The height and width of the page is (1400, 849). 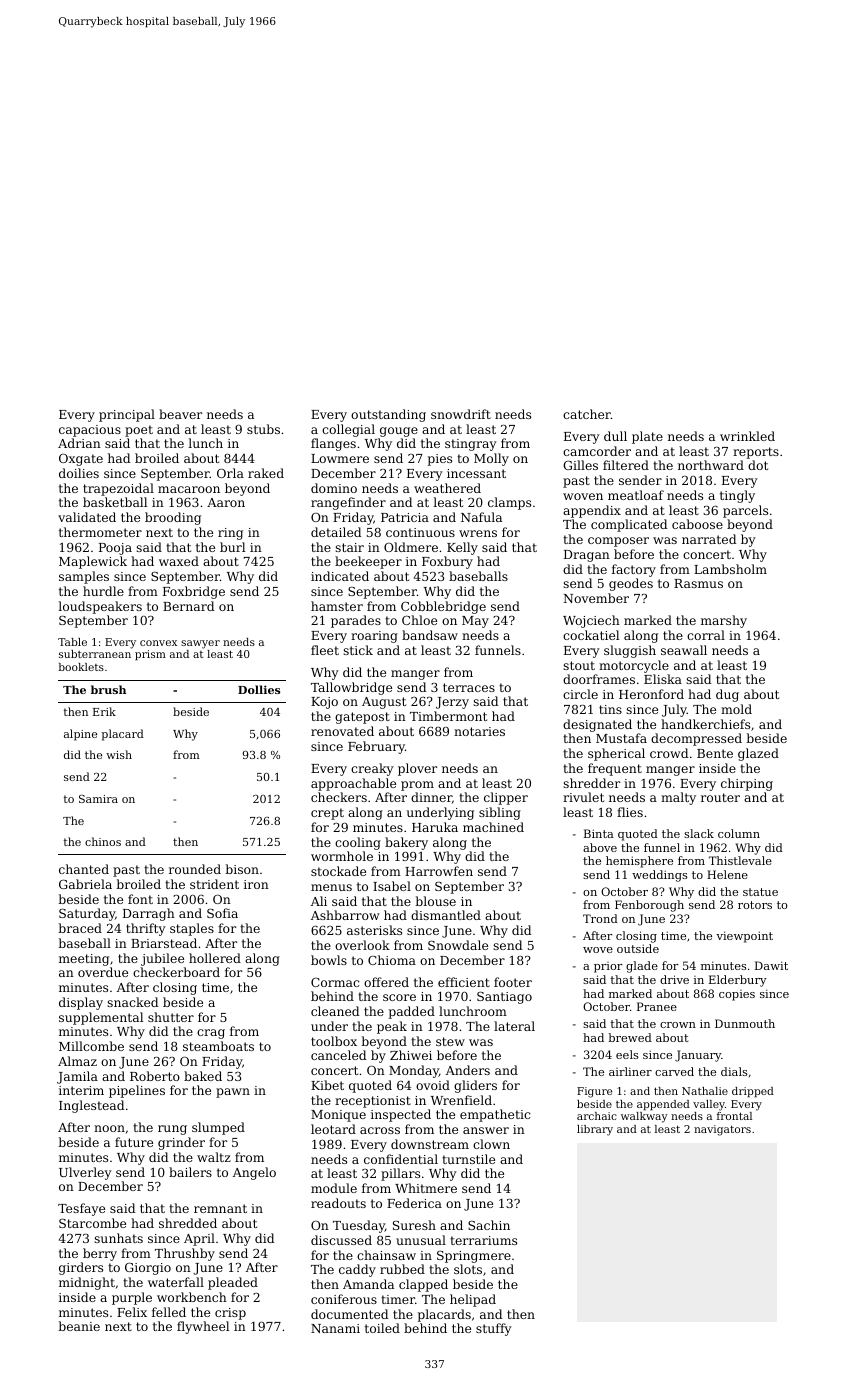 I want to click on beaver, so click(x=180, y=414).
